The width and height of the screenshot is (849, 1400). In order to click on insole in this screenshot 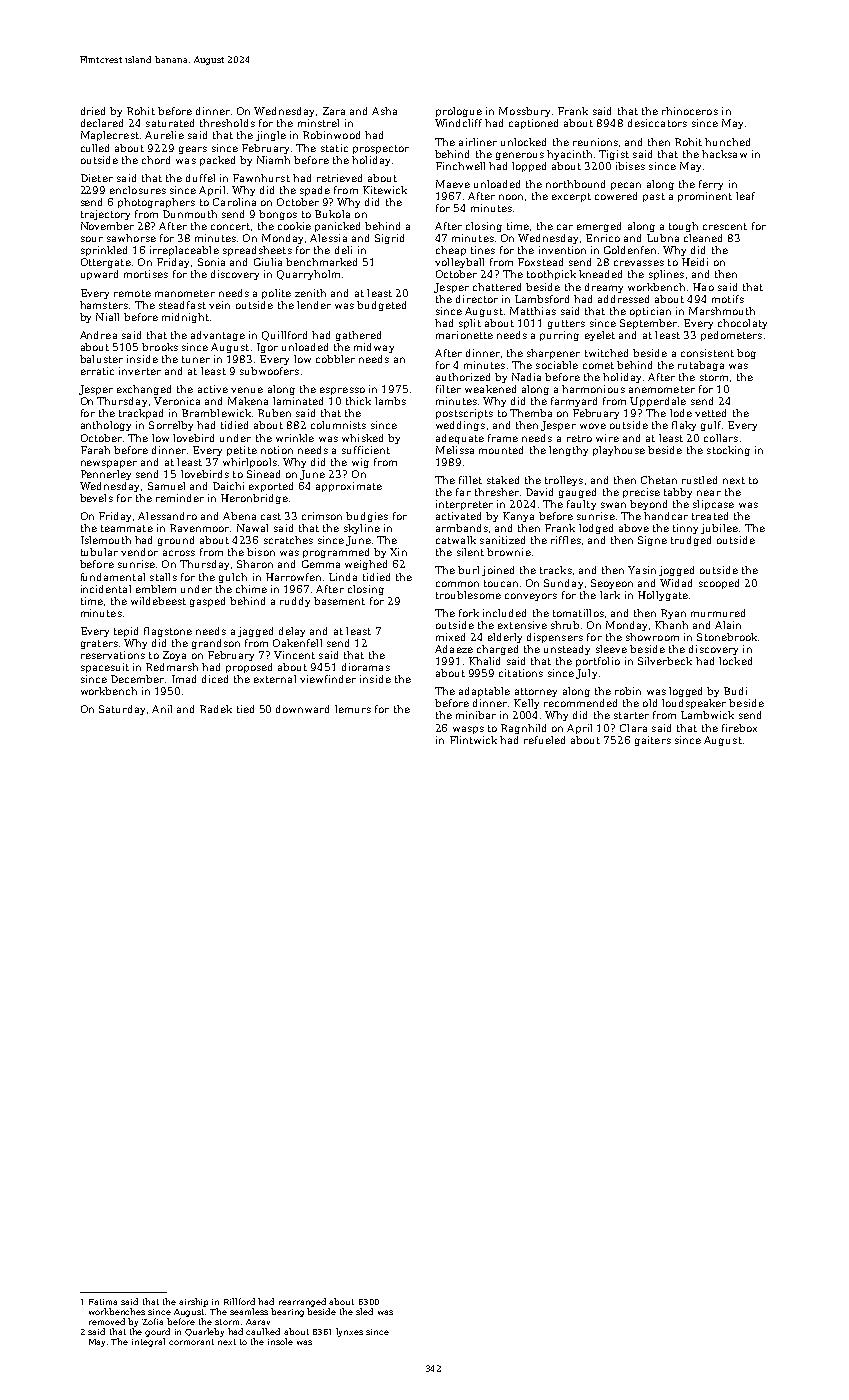, I will do `click(280, 1341)`.
